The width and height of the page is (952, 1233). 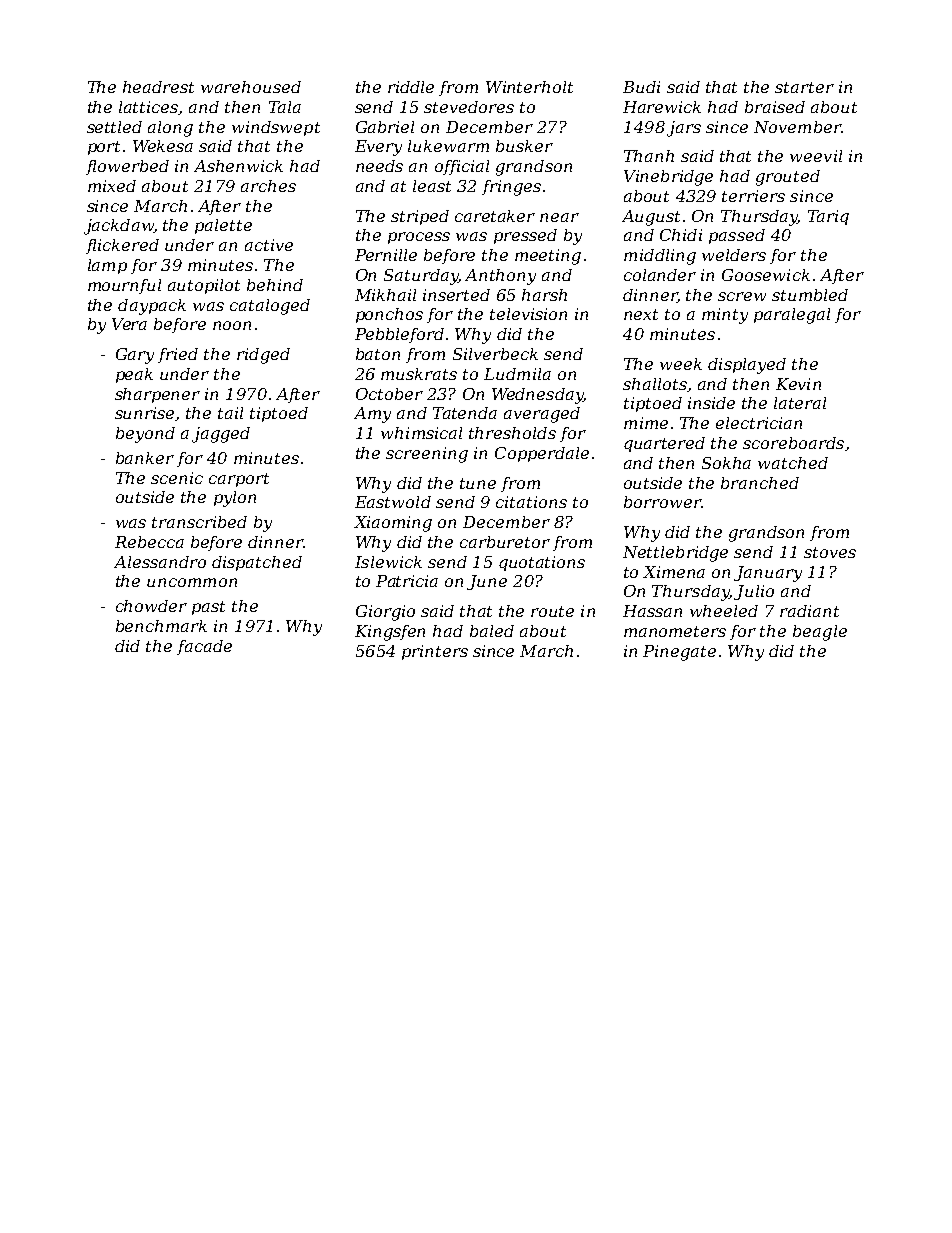 What do you see at coordinates (270, 307) in the page?
I see `cataloged` at bounding box center [270, 307].
